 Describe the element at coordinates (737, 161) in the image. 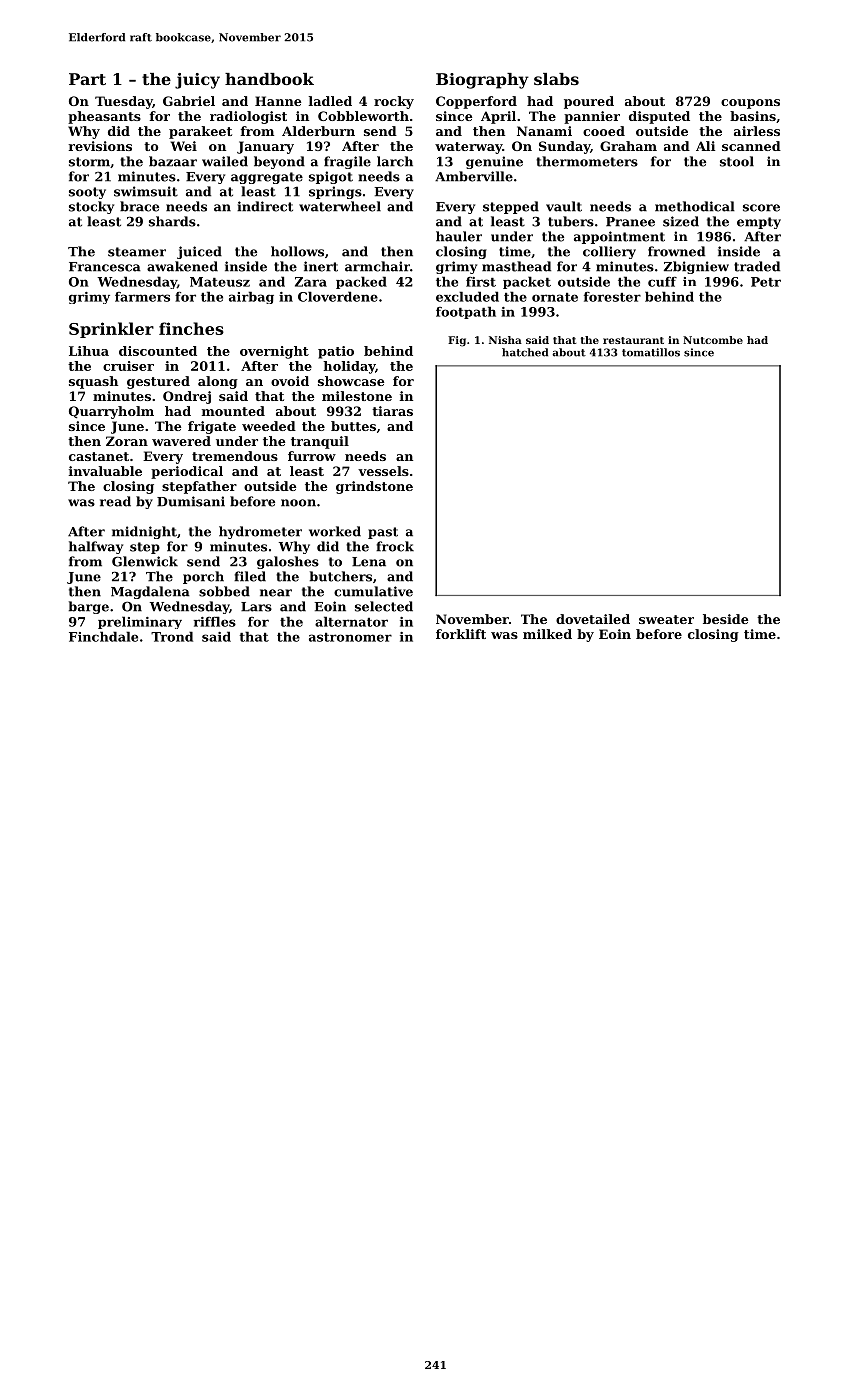

I see `stool` at that location.
